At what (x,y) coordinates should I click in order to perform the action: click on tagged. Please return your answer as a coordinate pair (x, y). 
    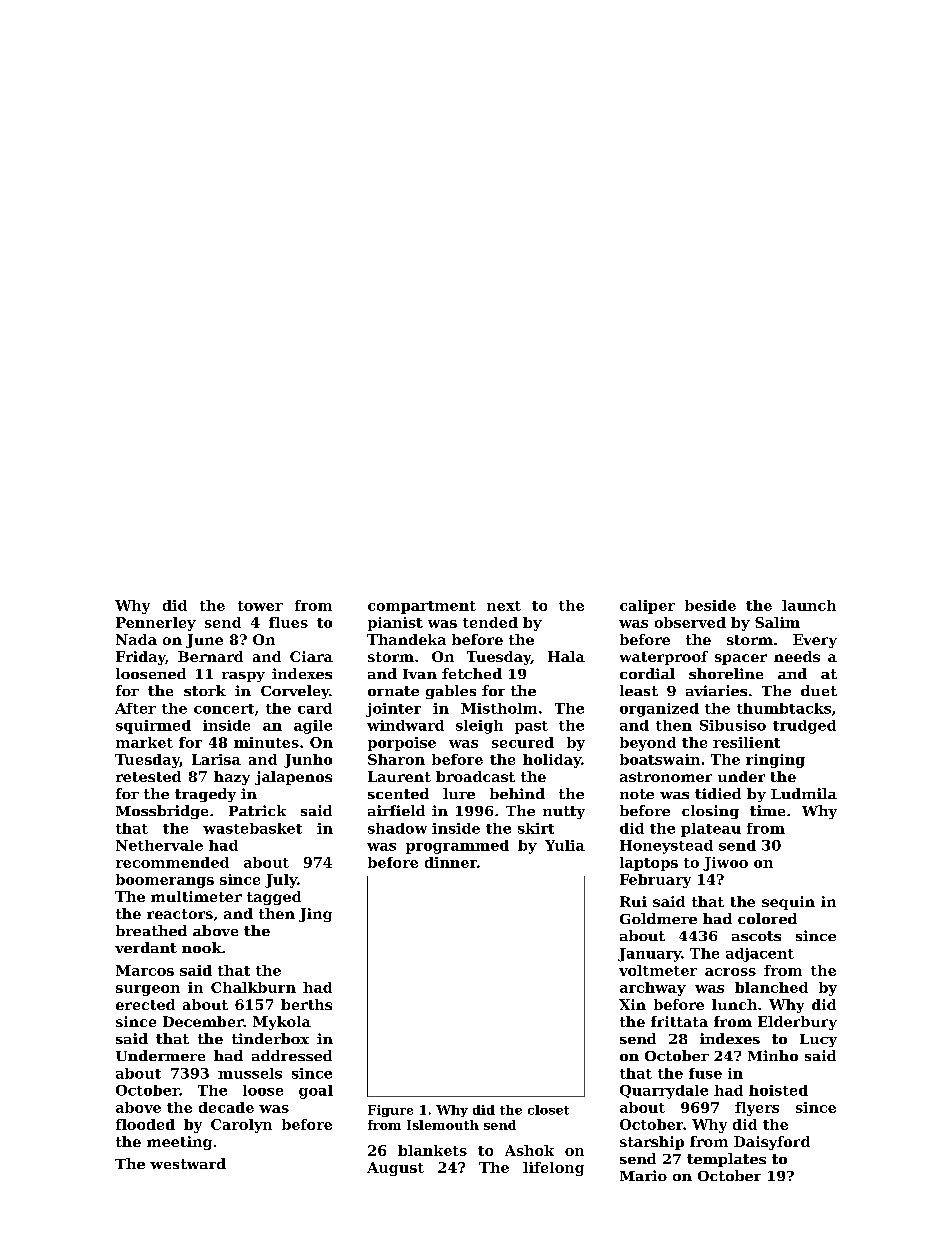
    Looking at the image, I should click on (274, 898).
